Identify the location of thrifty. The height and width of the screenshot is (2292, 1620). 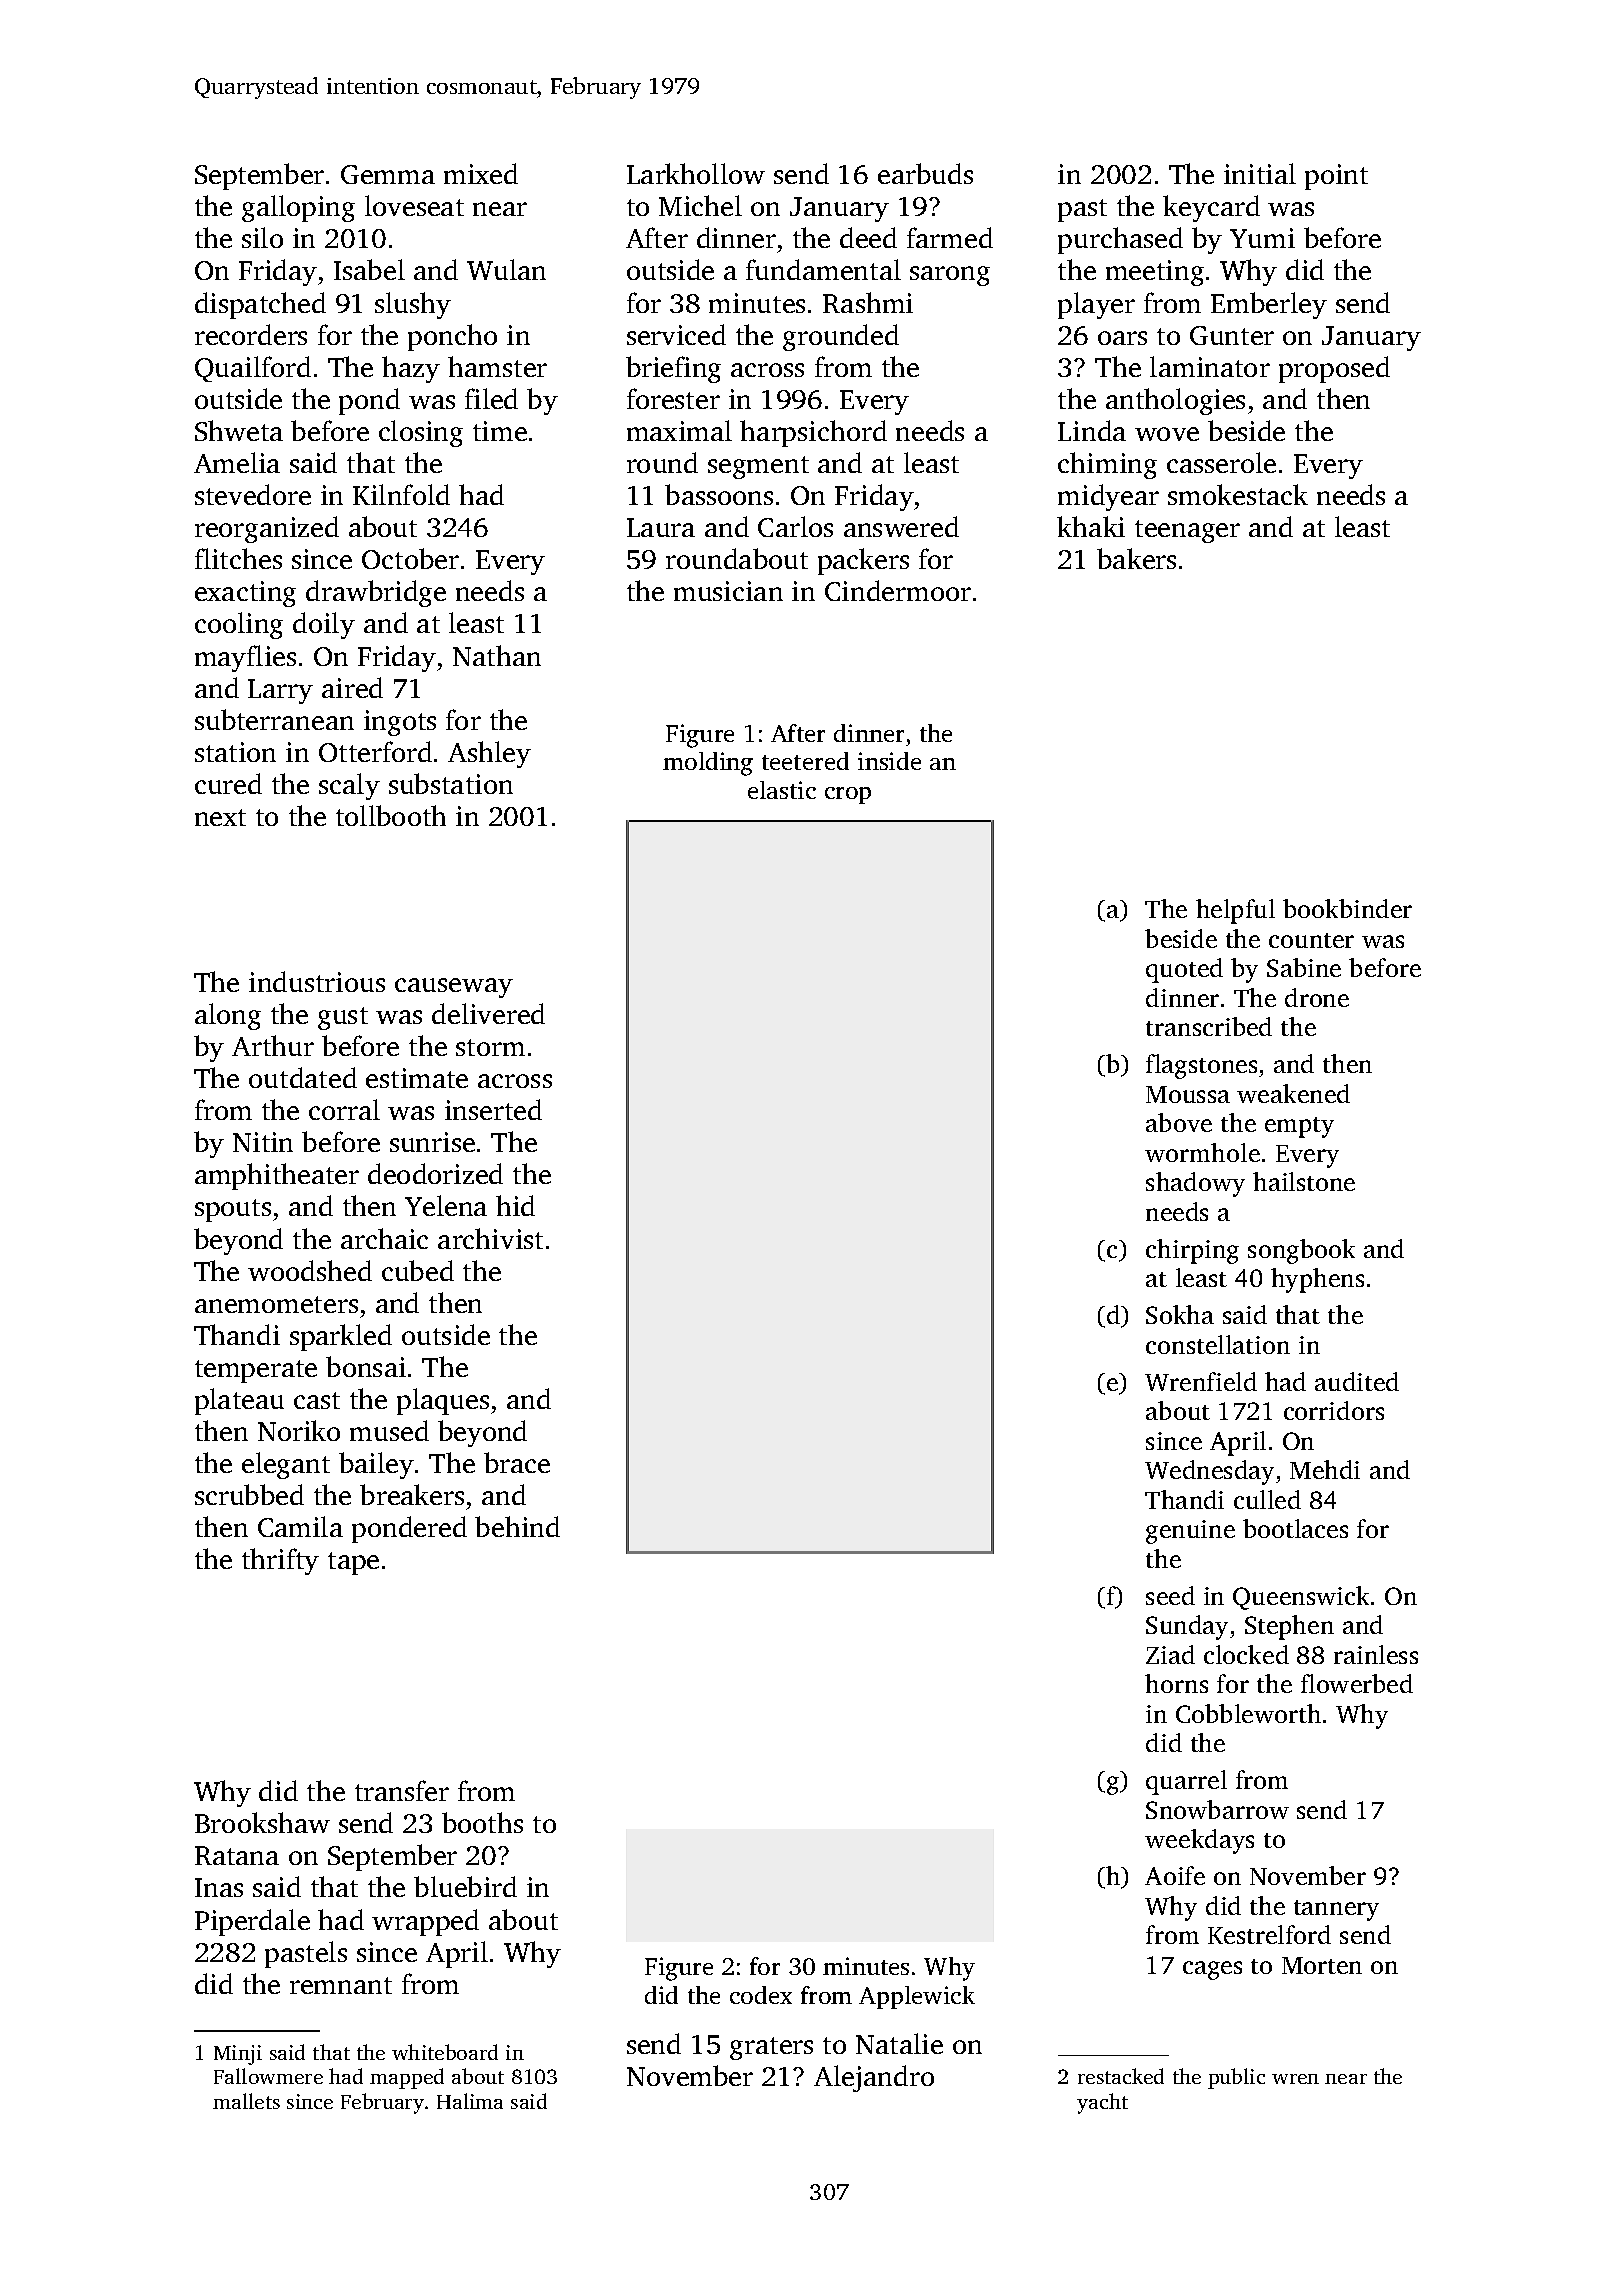
(280, 1561).
